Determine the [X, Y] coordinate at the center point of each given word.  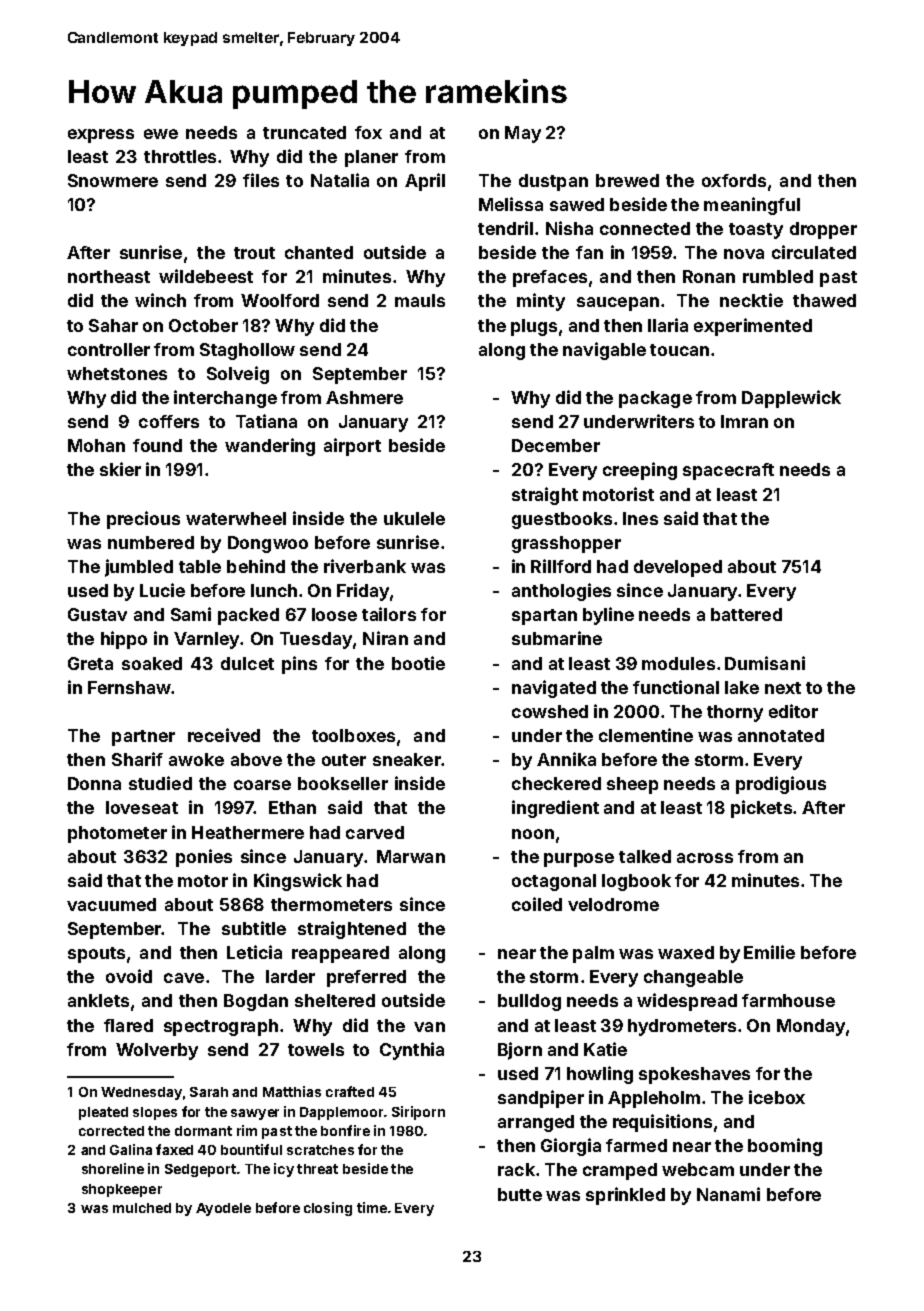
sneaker [407, 759]
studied [160, 783]
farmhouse [788, 1000]
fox [368, 132]
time [372, 1207]
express [101, 136]
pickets [761, 809]
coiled [537, 904]
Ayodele [223, 1209]
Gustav [97, 614]
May [523, 134]
